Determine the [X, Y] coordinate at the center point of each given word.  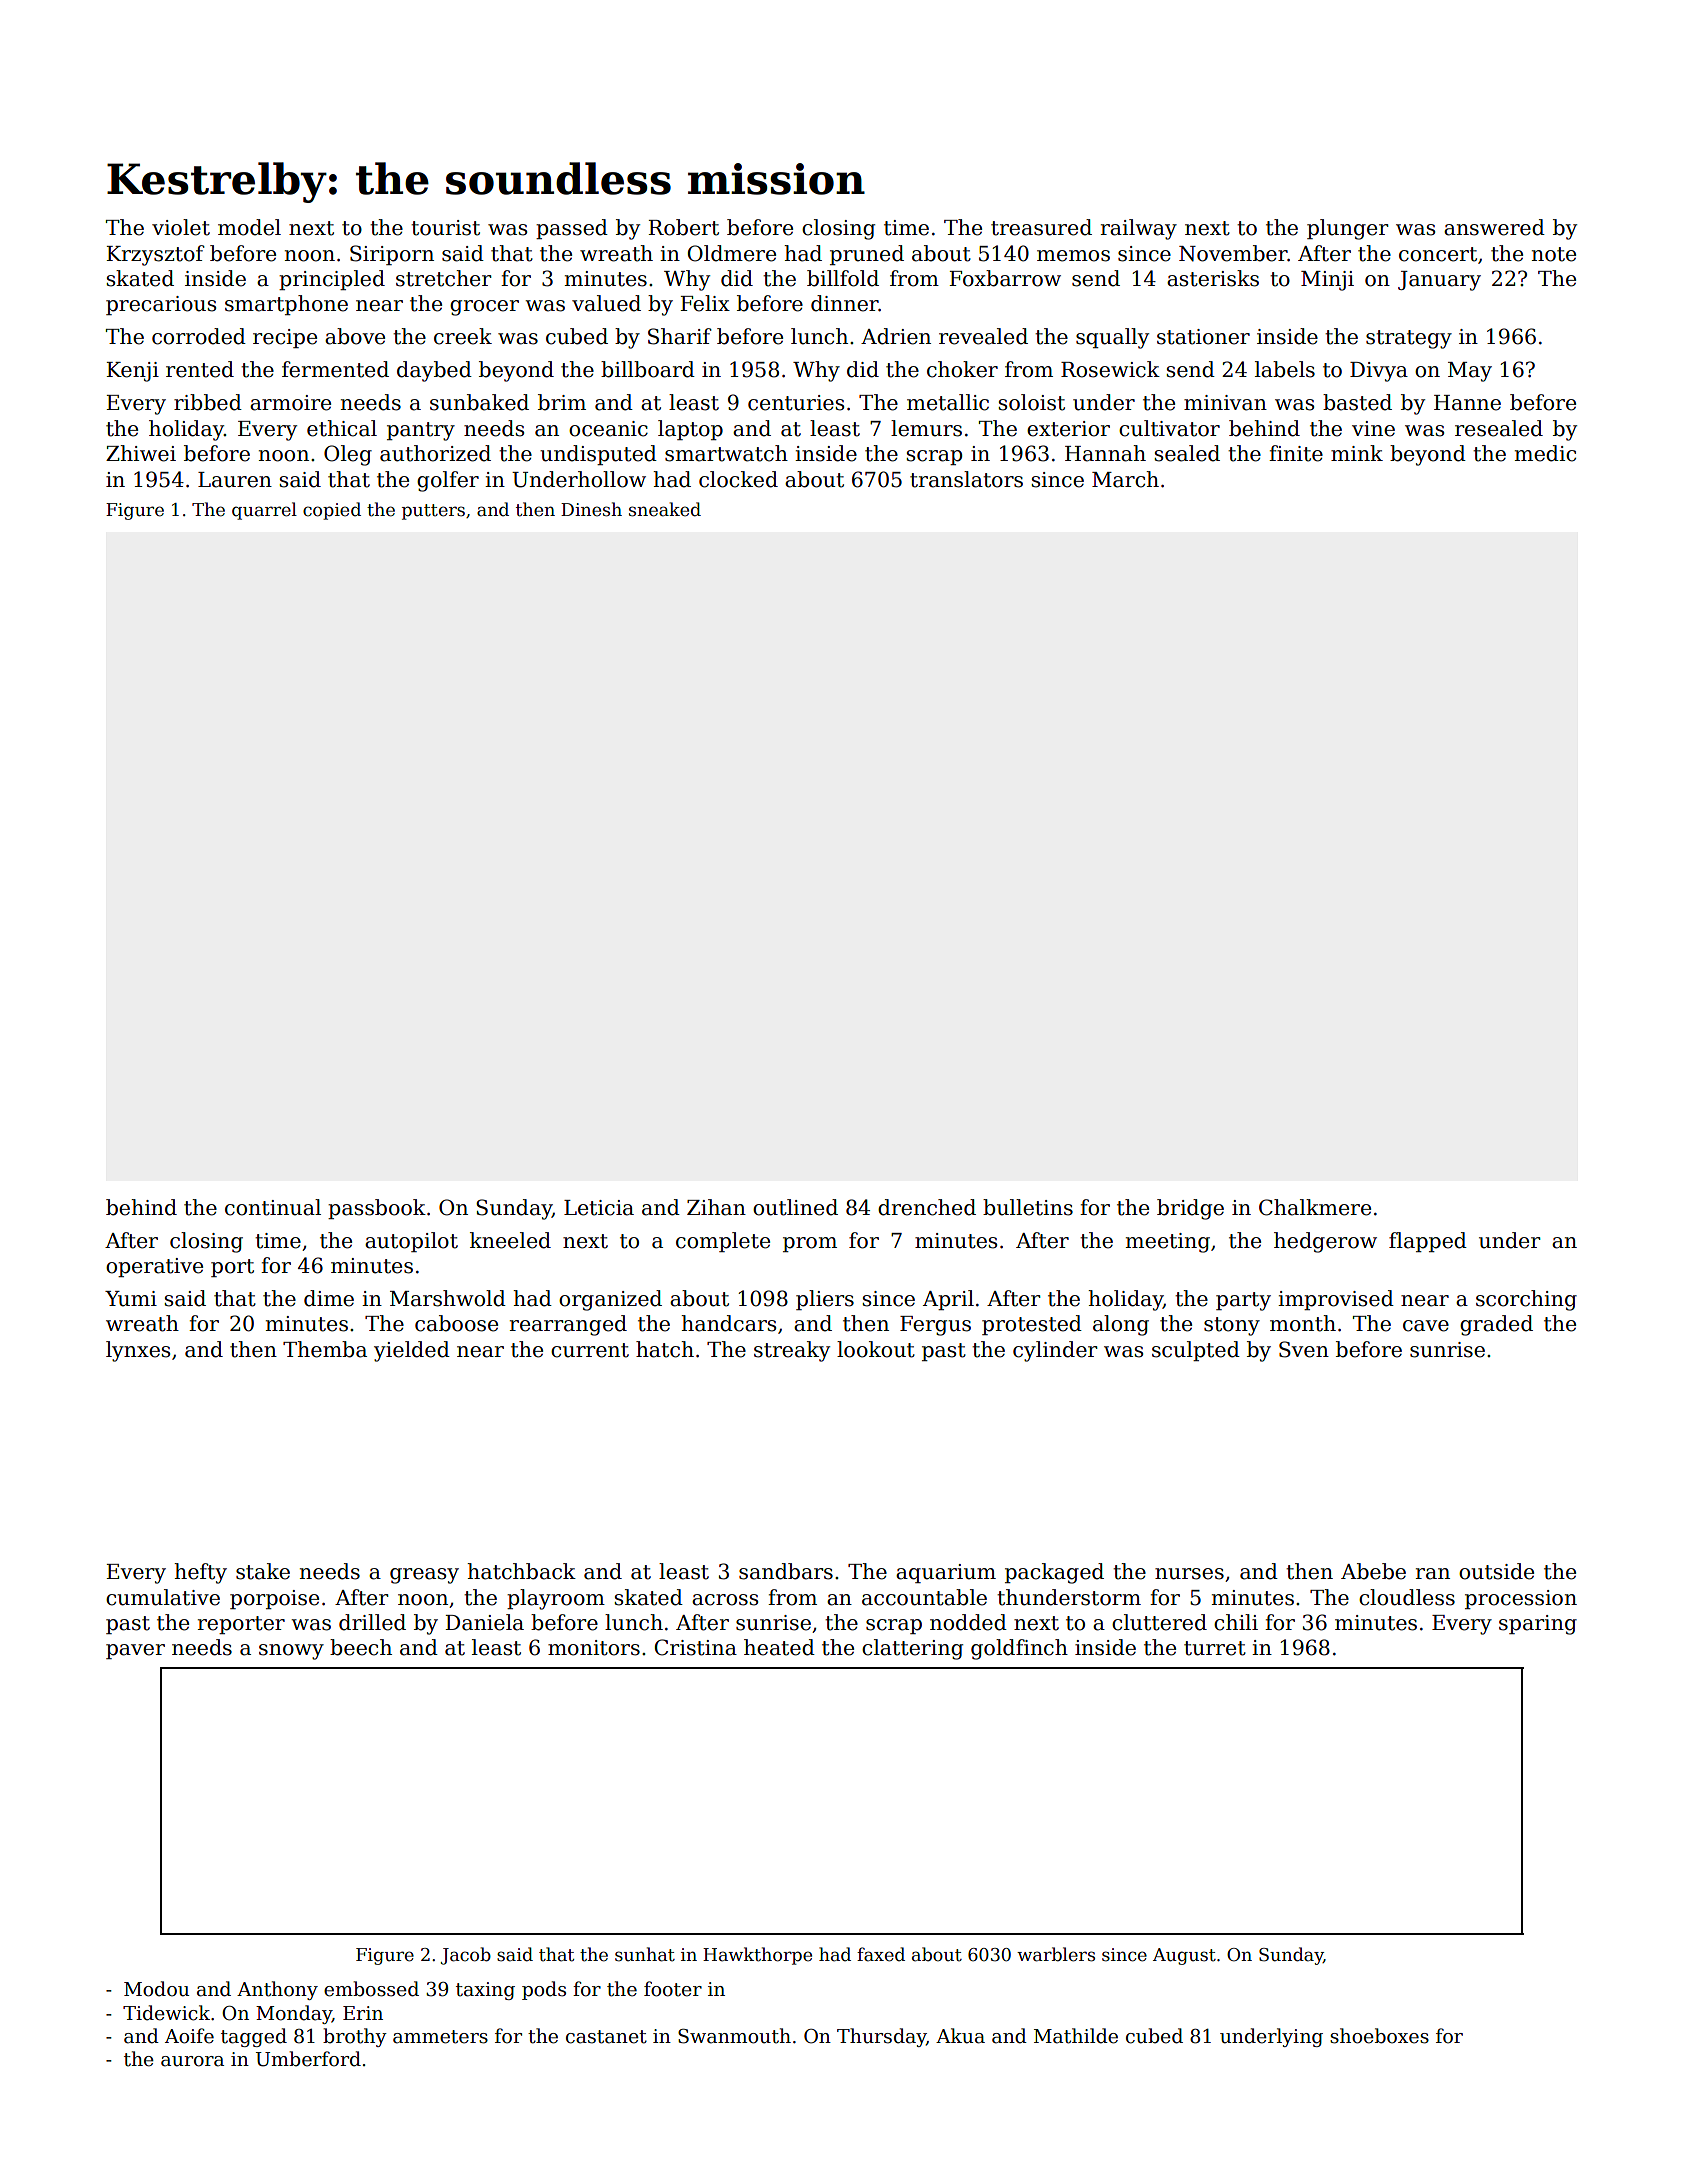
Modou [156, 1989]
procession [1521, 1599]
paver [135, 1651]
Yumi [131, 1299]
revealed [983, 336]
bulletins [1028, 1207]
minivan [1225, 403]
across [725, 1600]
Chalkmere [1315, 1207]
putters [433, 512]
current [590, 1350]
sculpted [1196, 1351]
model [249, 227]
